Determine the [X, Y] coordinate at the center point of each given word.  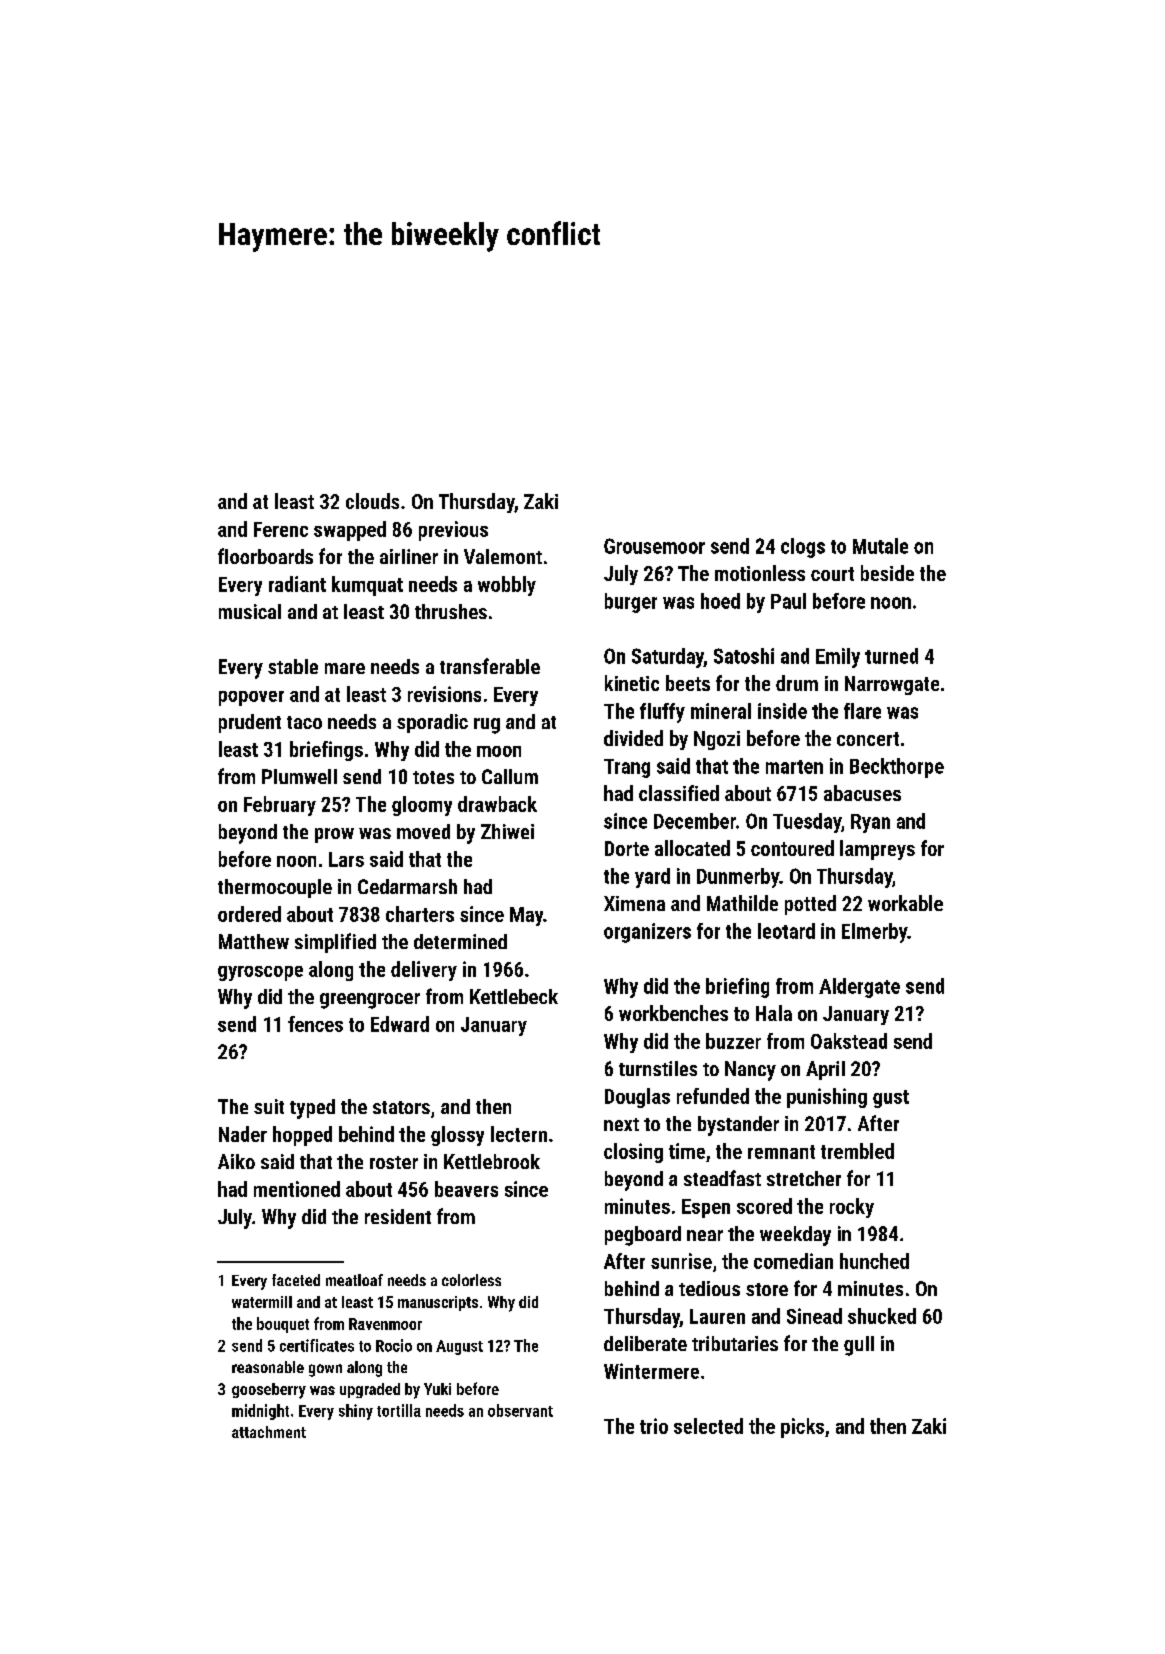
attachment [269, 1432]
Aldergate [859, 988]
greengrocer [370, 1001]
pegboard [643, 1236]
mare [345, 668]
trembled [857, 1151]
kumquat [367, 586]
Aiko [236, 1161]
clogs [803, 548]
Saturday [668, 658]
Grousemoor [654, 546]
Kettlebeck [514, 996]
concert [868, 739]
